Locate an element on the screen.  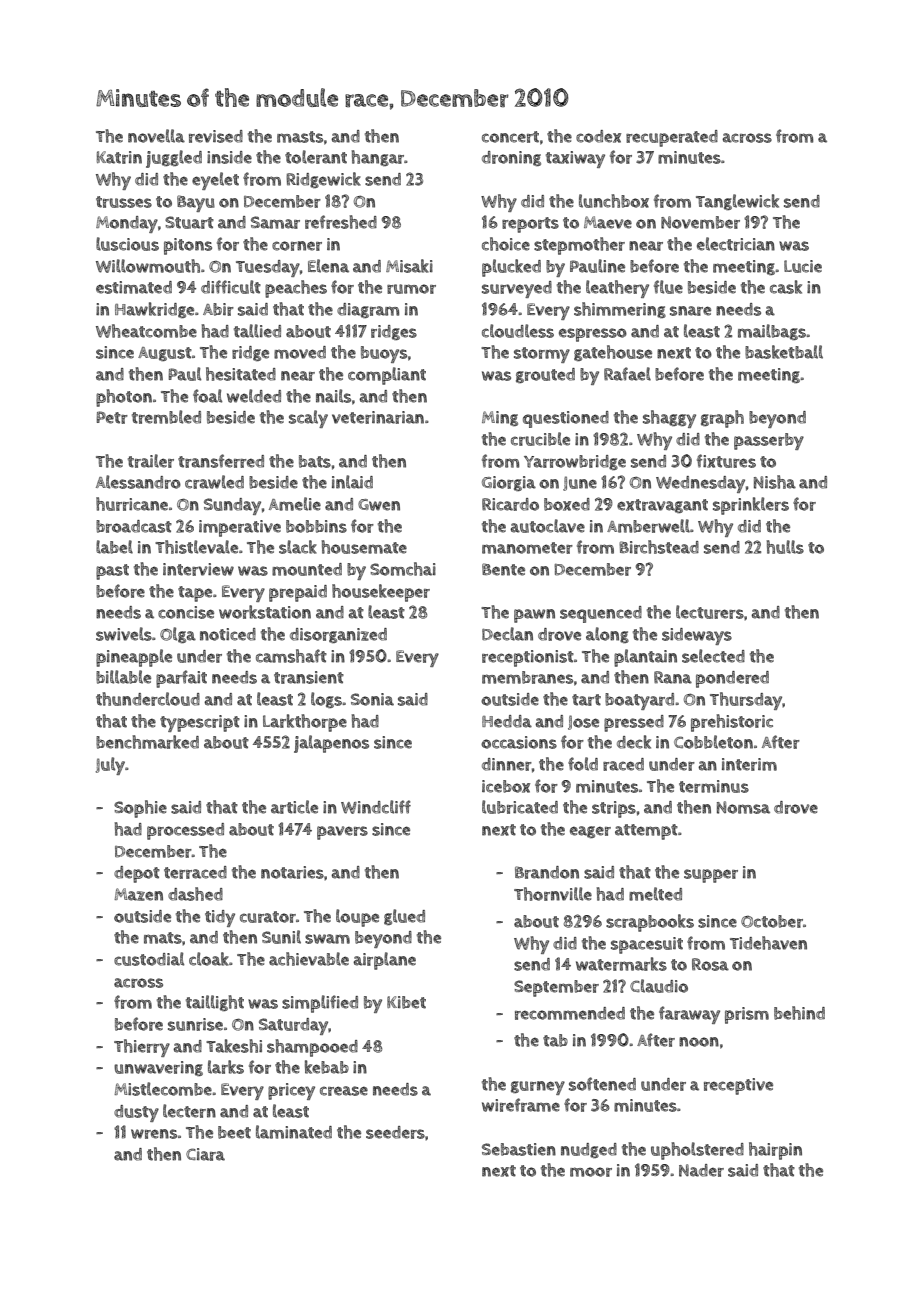
cloak is located at coordinates (209, 959).
